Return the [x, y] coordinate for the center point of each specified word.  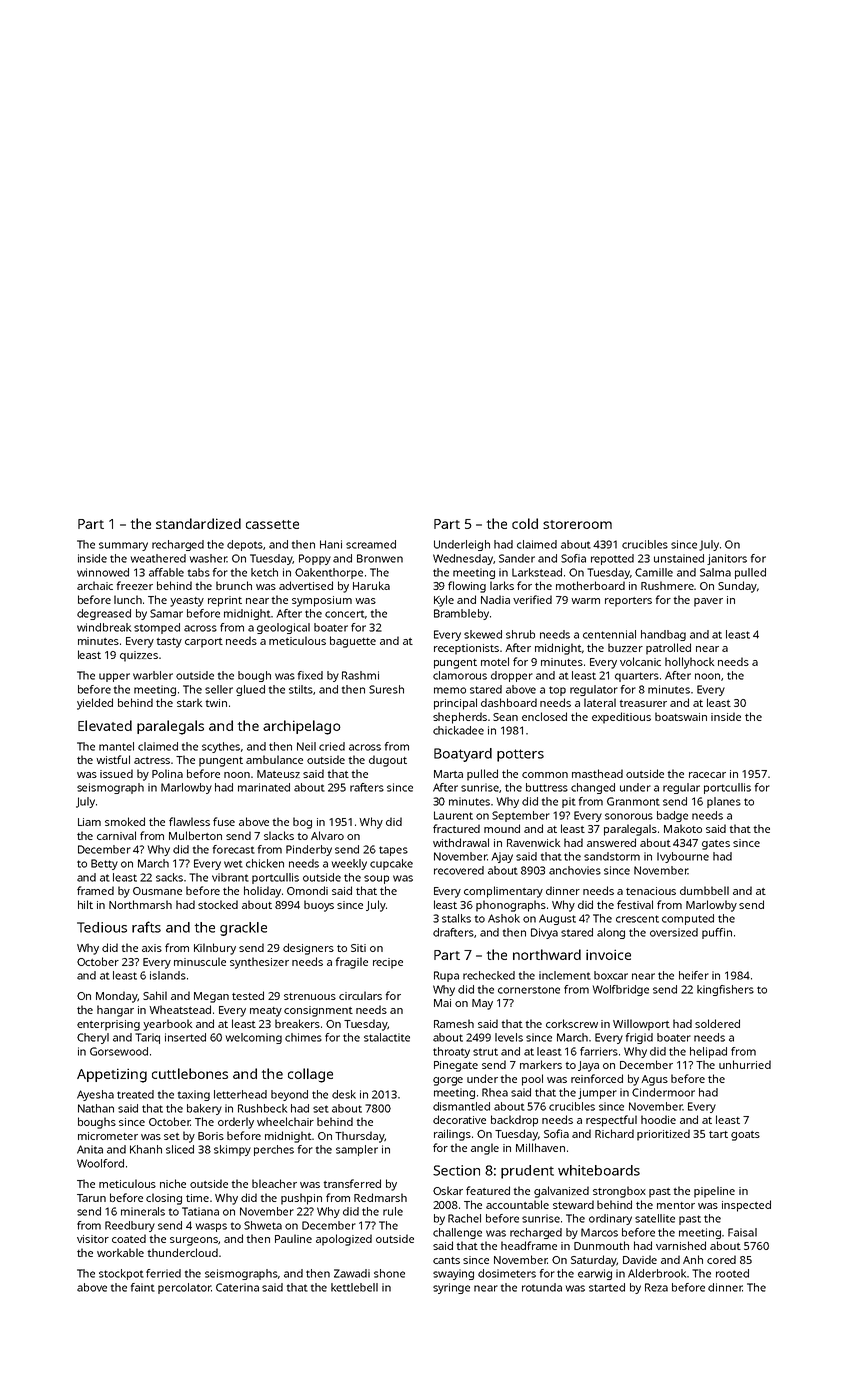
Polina [167, 773]
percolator [184, 1288]
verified [532, 599]
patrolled [668, 649]
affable [166, 572]
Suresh [386, 689]
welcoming [253, 1038]
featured [488, 1190]
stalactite [387, 1037]
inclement [565, 975]
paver [708, 602]
